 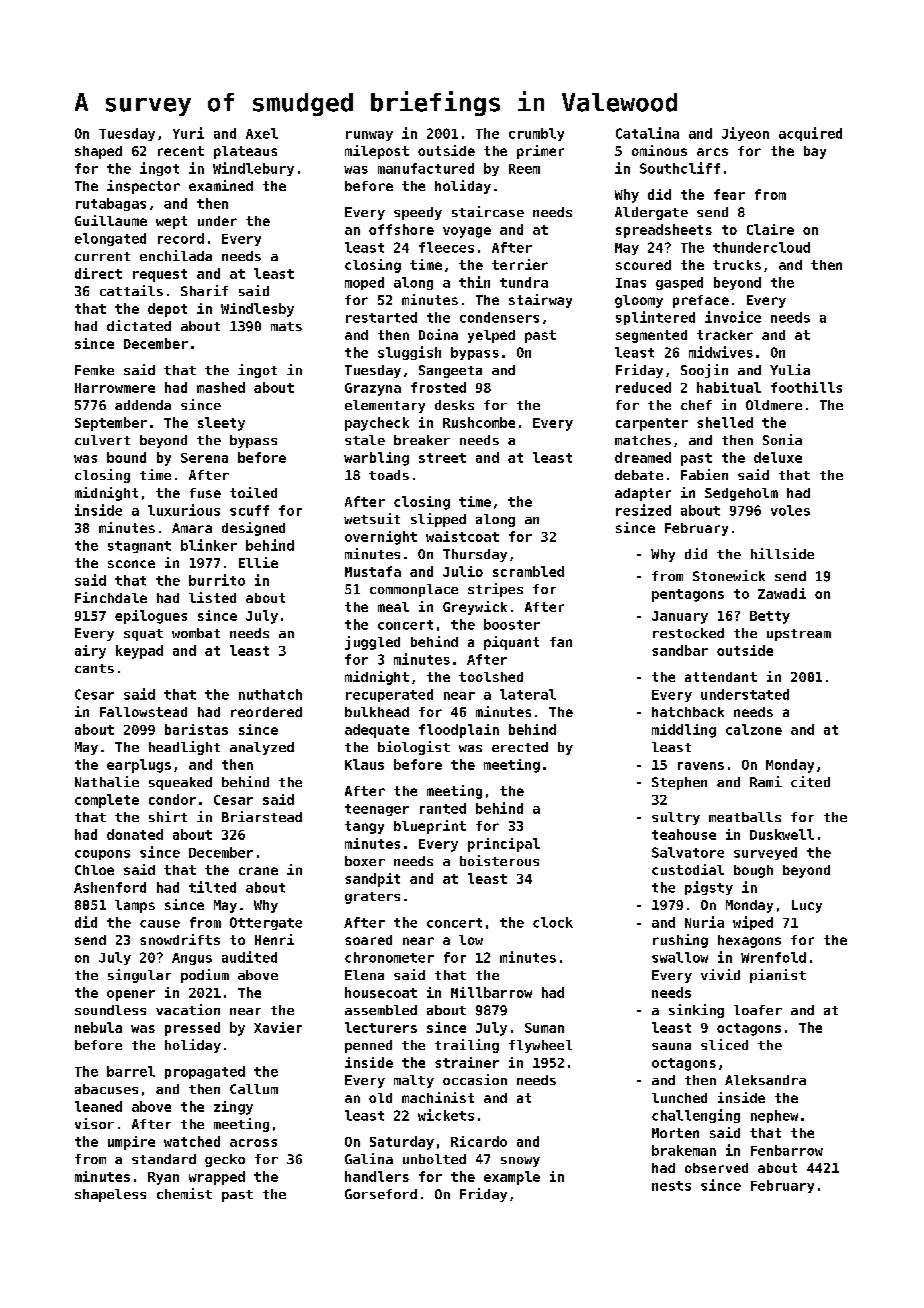 What do you see at coordinates (488, 211) in the screenshot?
I see `staircase` at bounding box center [488, 211].
